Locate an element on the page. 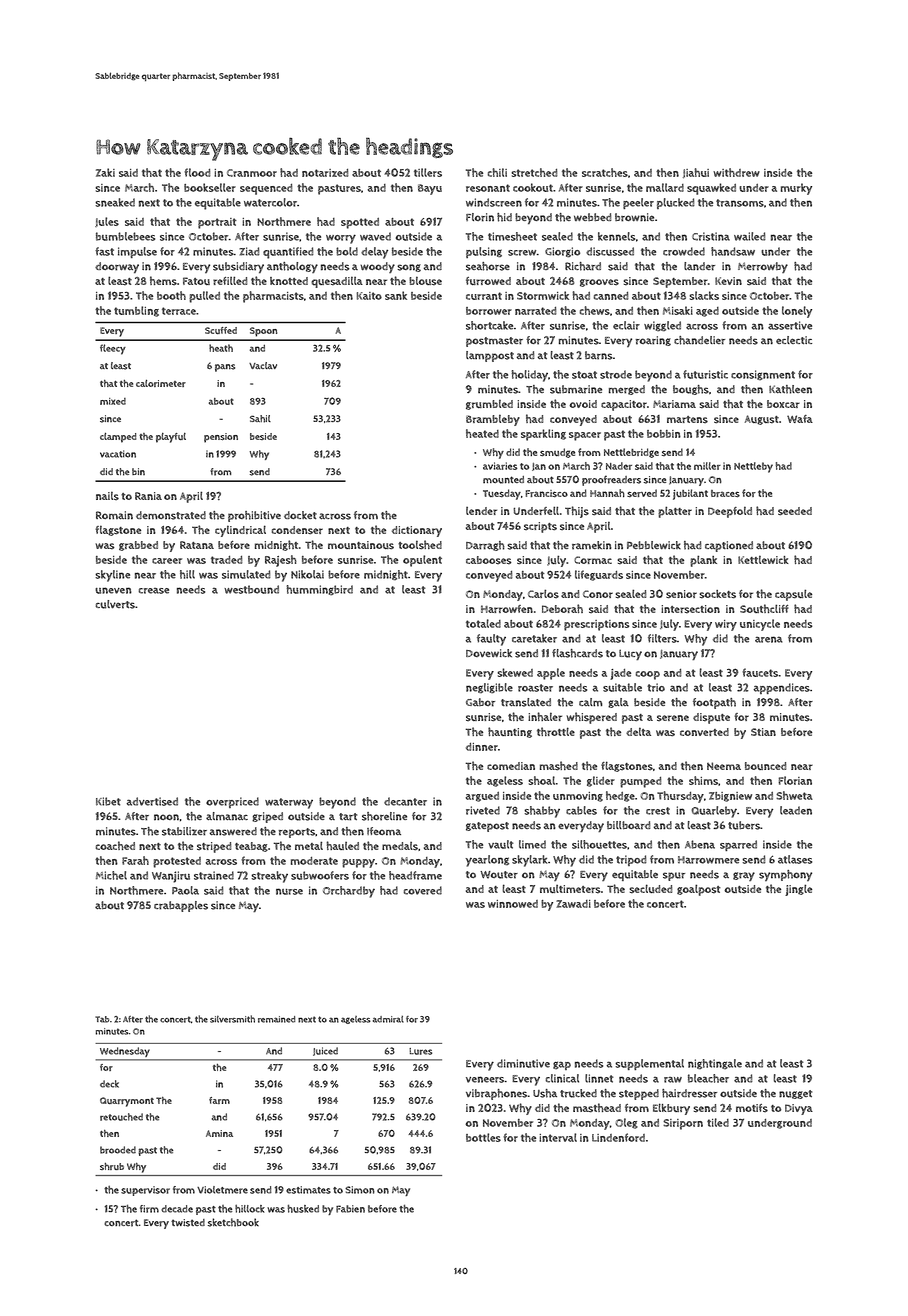  Vaclav is located at coordinates (263, 365).
